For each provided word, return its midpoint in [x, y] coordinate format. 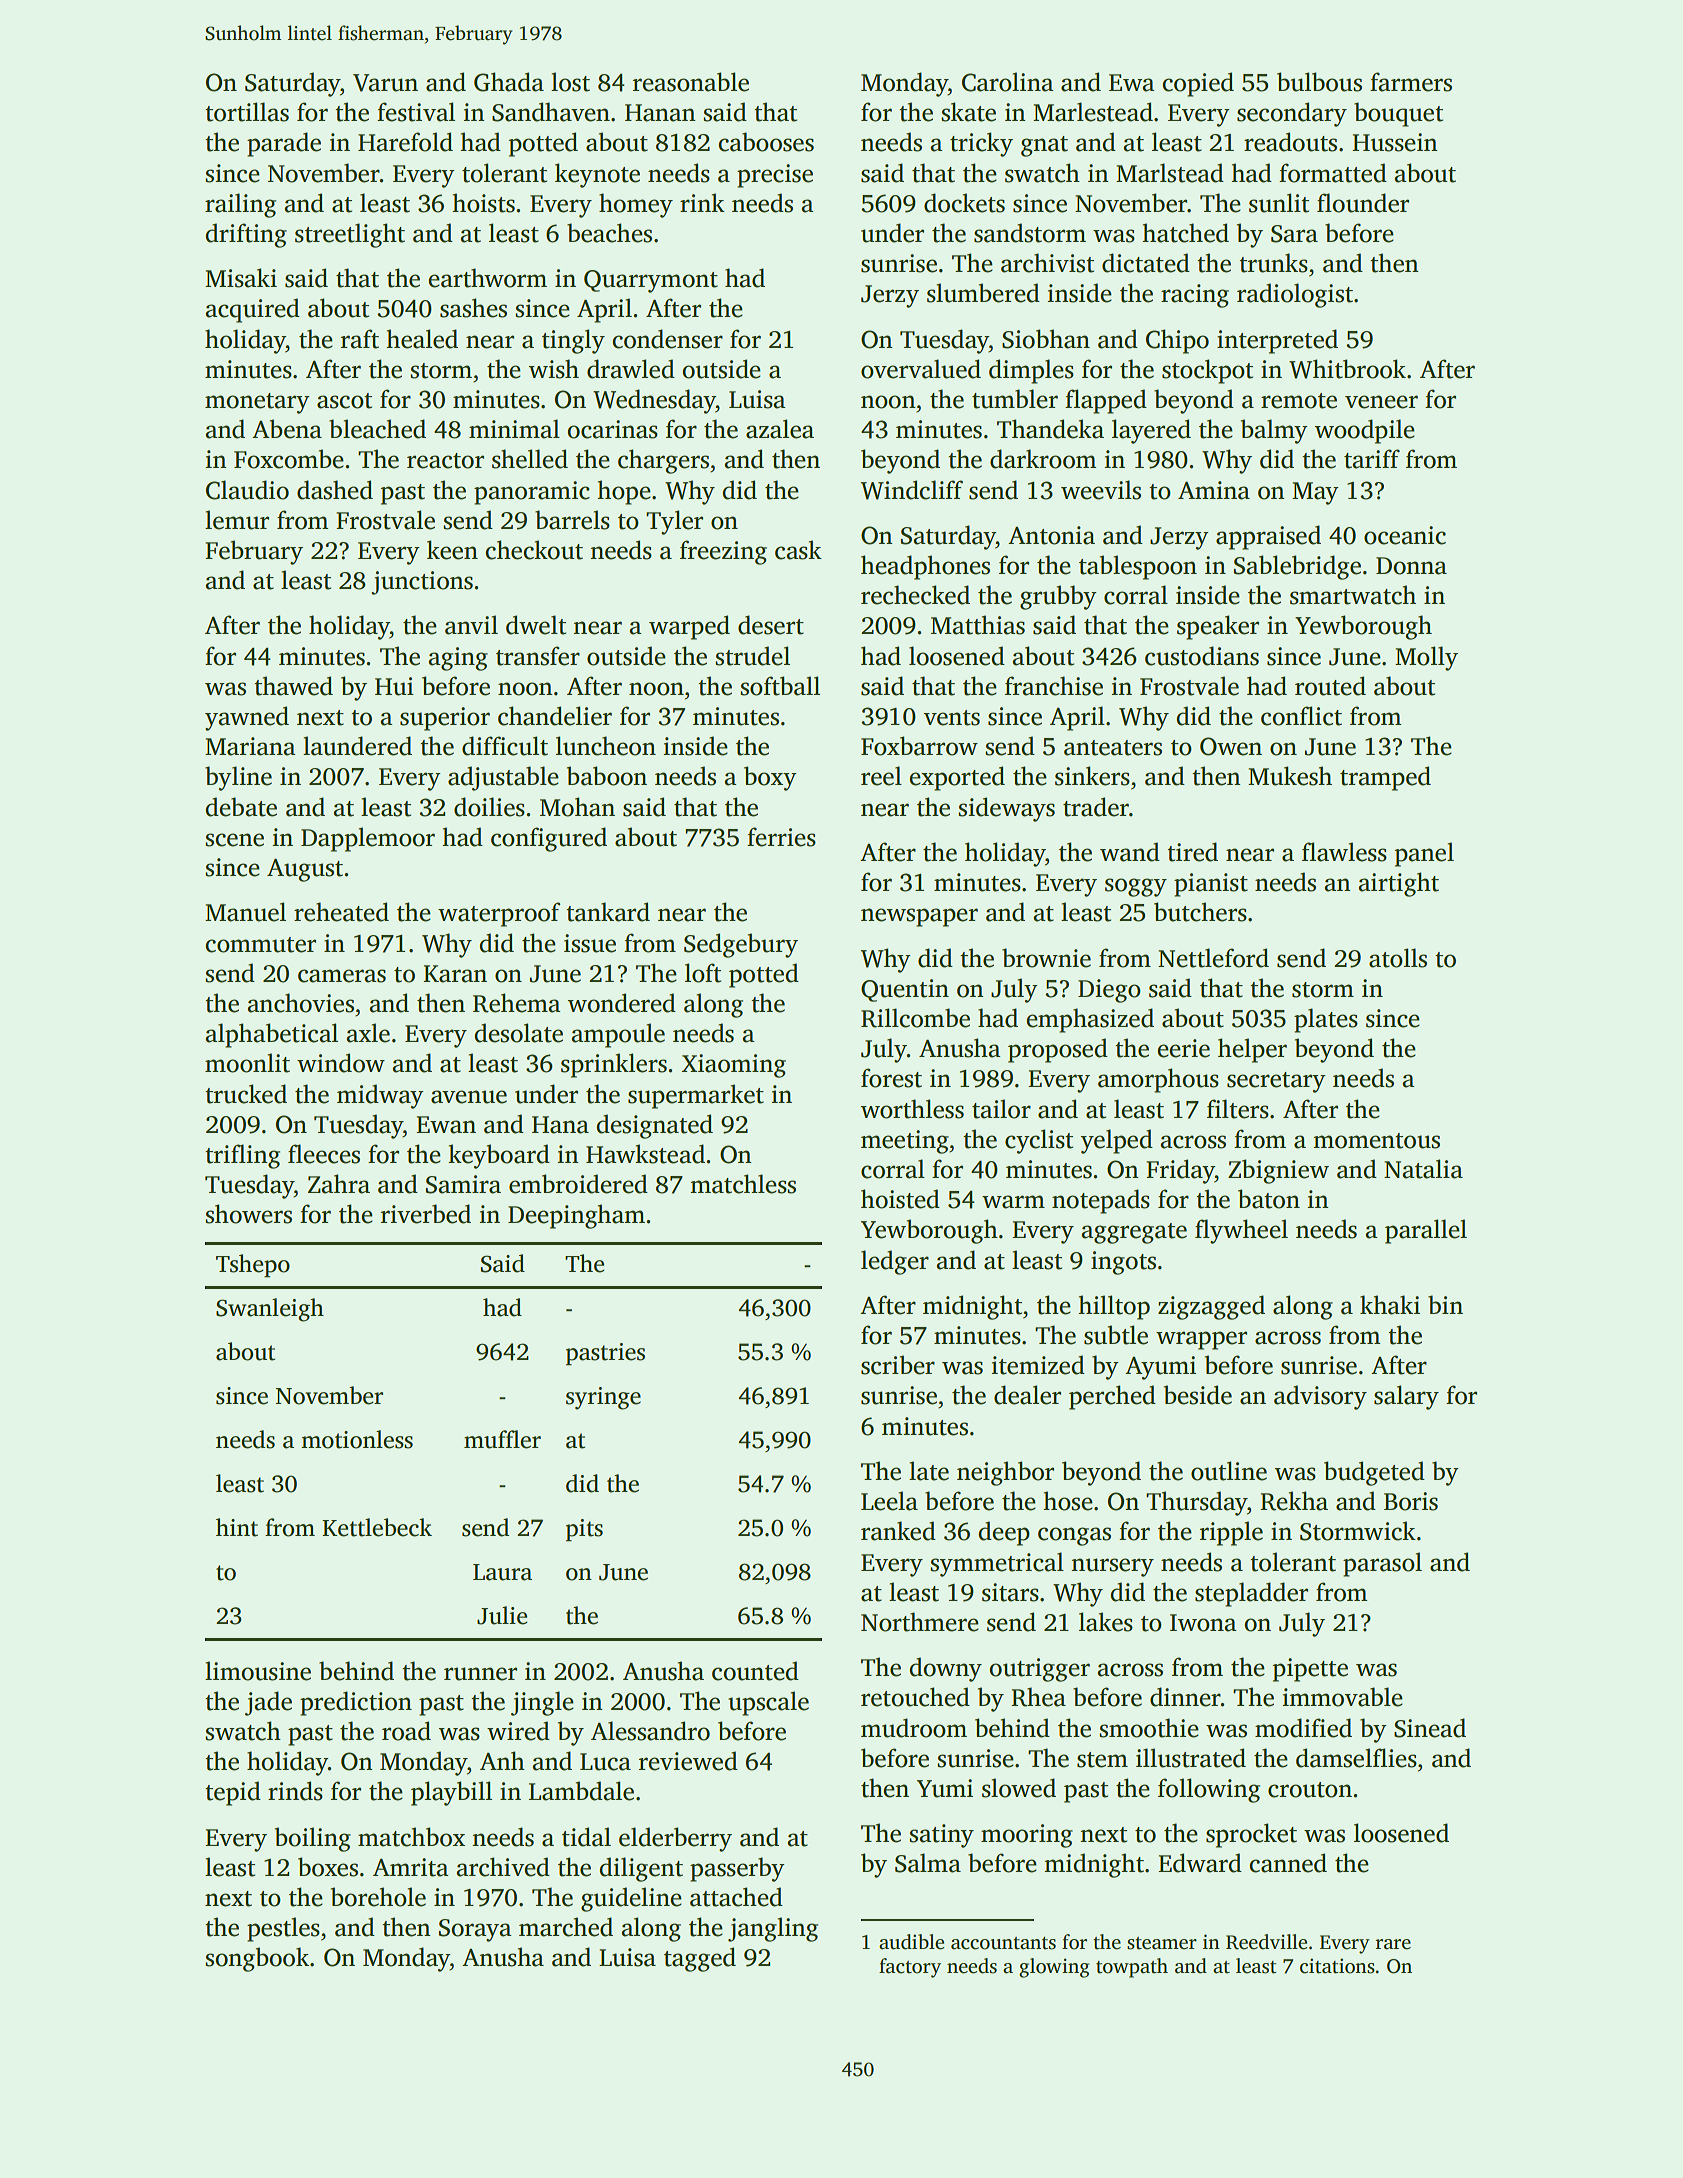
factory [910, 1968]
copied [1198, 84]
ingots [1123, 1263]
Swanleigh [270, 1310]
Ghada [509, 82]
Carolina [1008, 82]
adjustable [503, 778]
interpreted [1277, 341]
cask [798, 550]
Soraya [475, 1930]
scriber [898, 1365]
